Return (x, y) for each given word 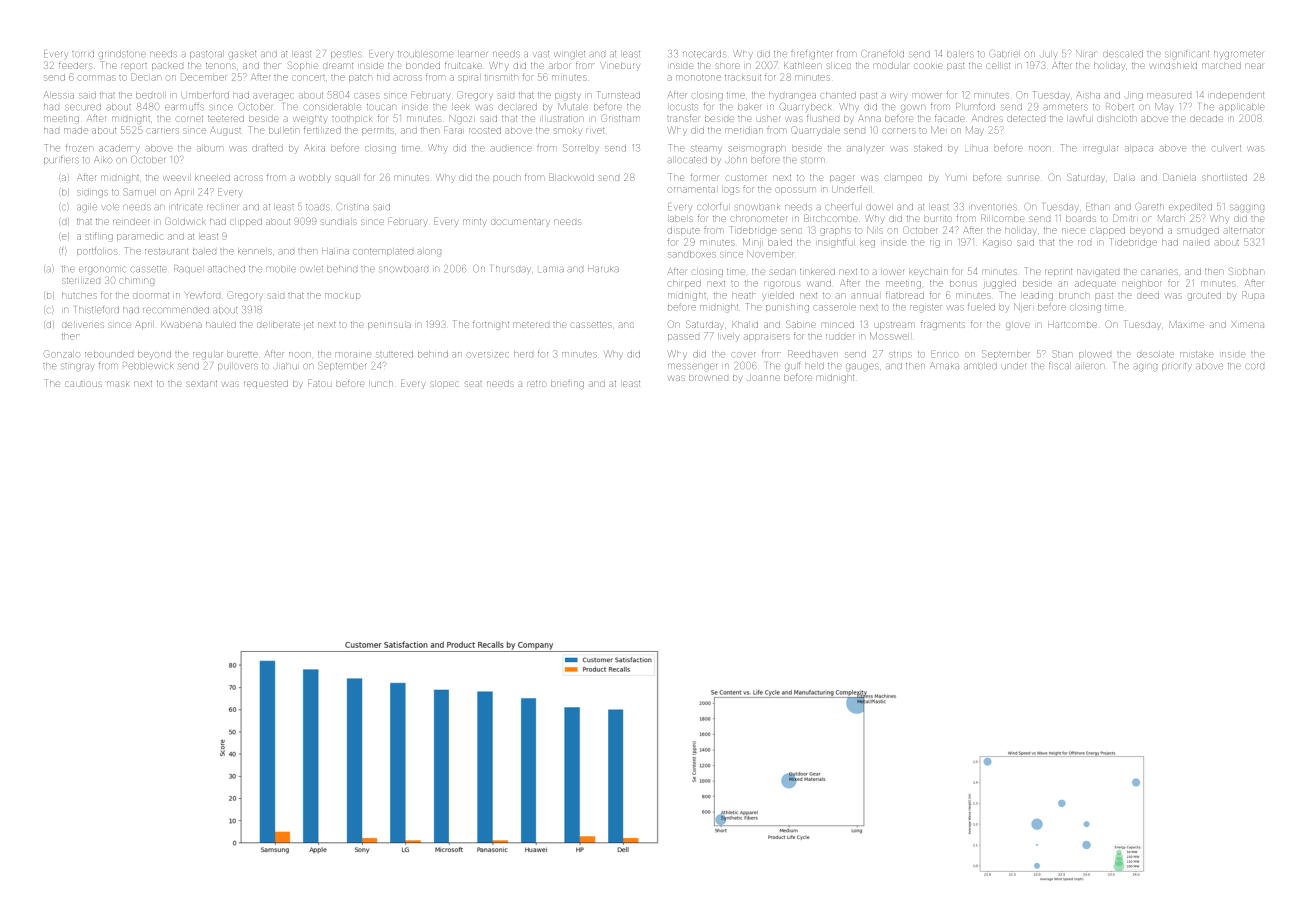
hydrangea (792, 96)
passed (683, 337)
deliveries (83, 325)
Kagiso (997, 243)
